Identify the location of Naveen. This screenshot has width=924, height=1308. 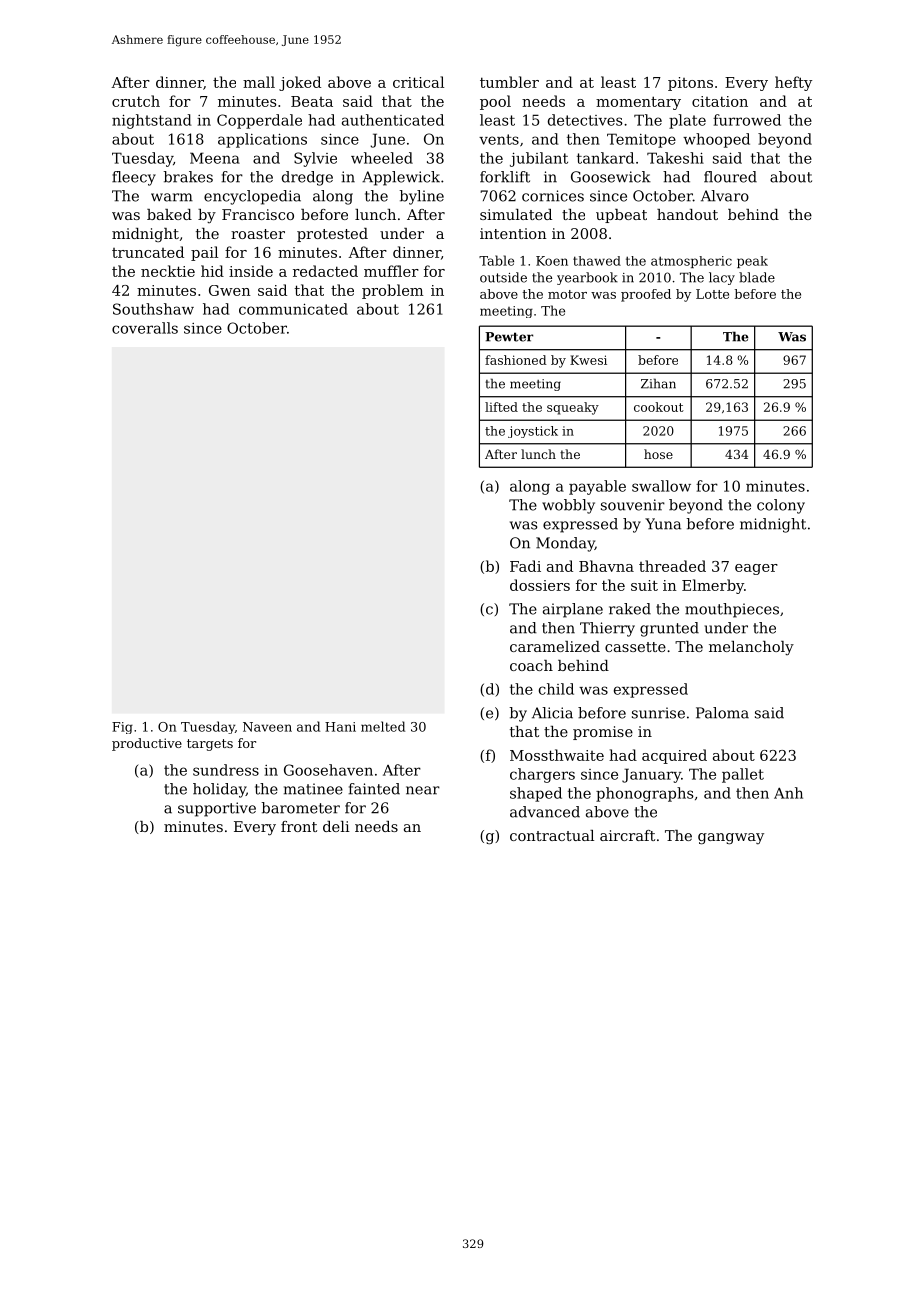
(267, 727).
